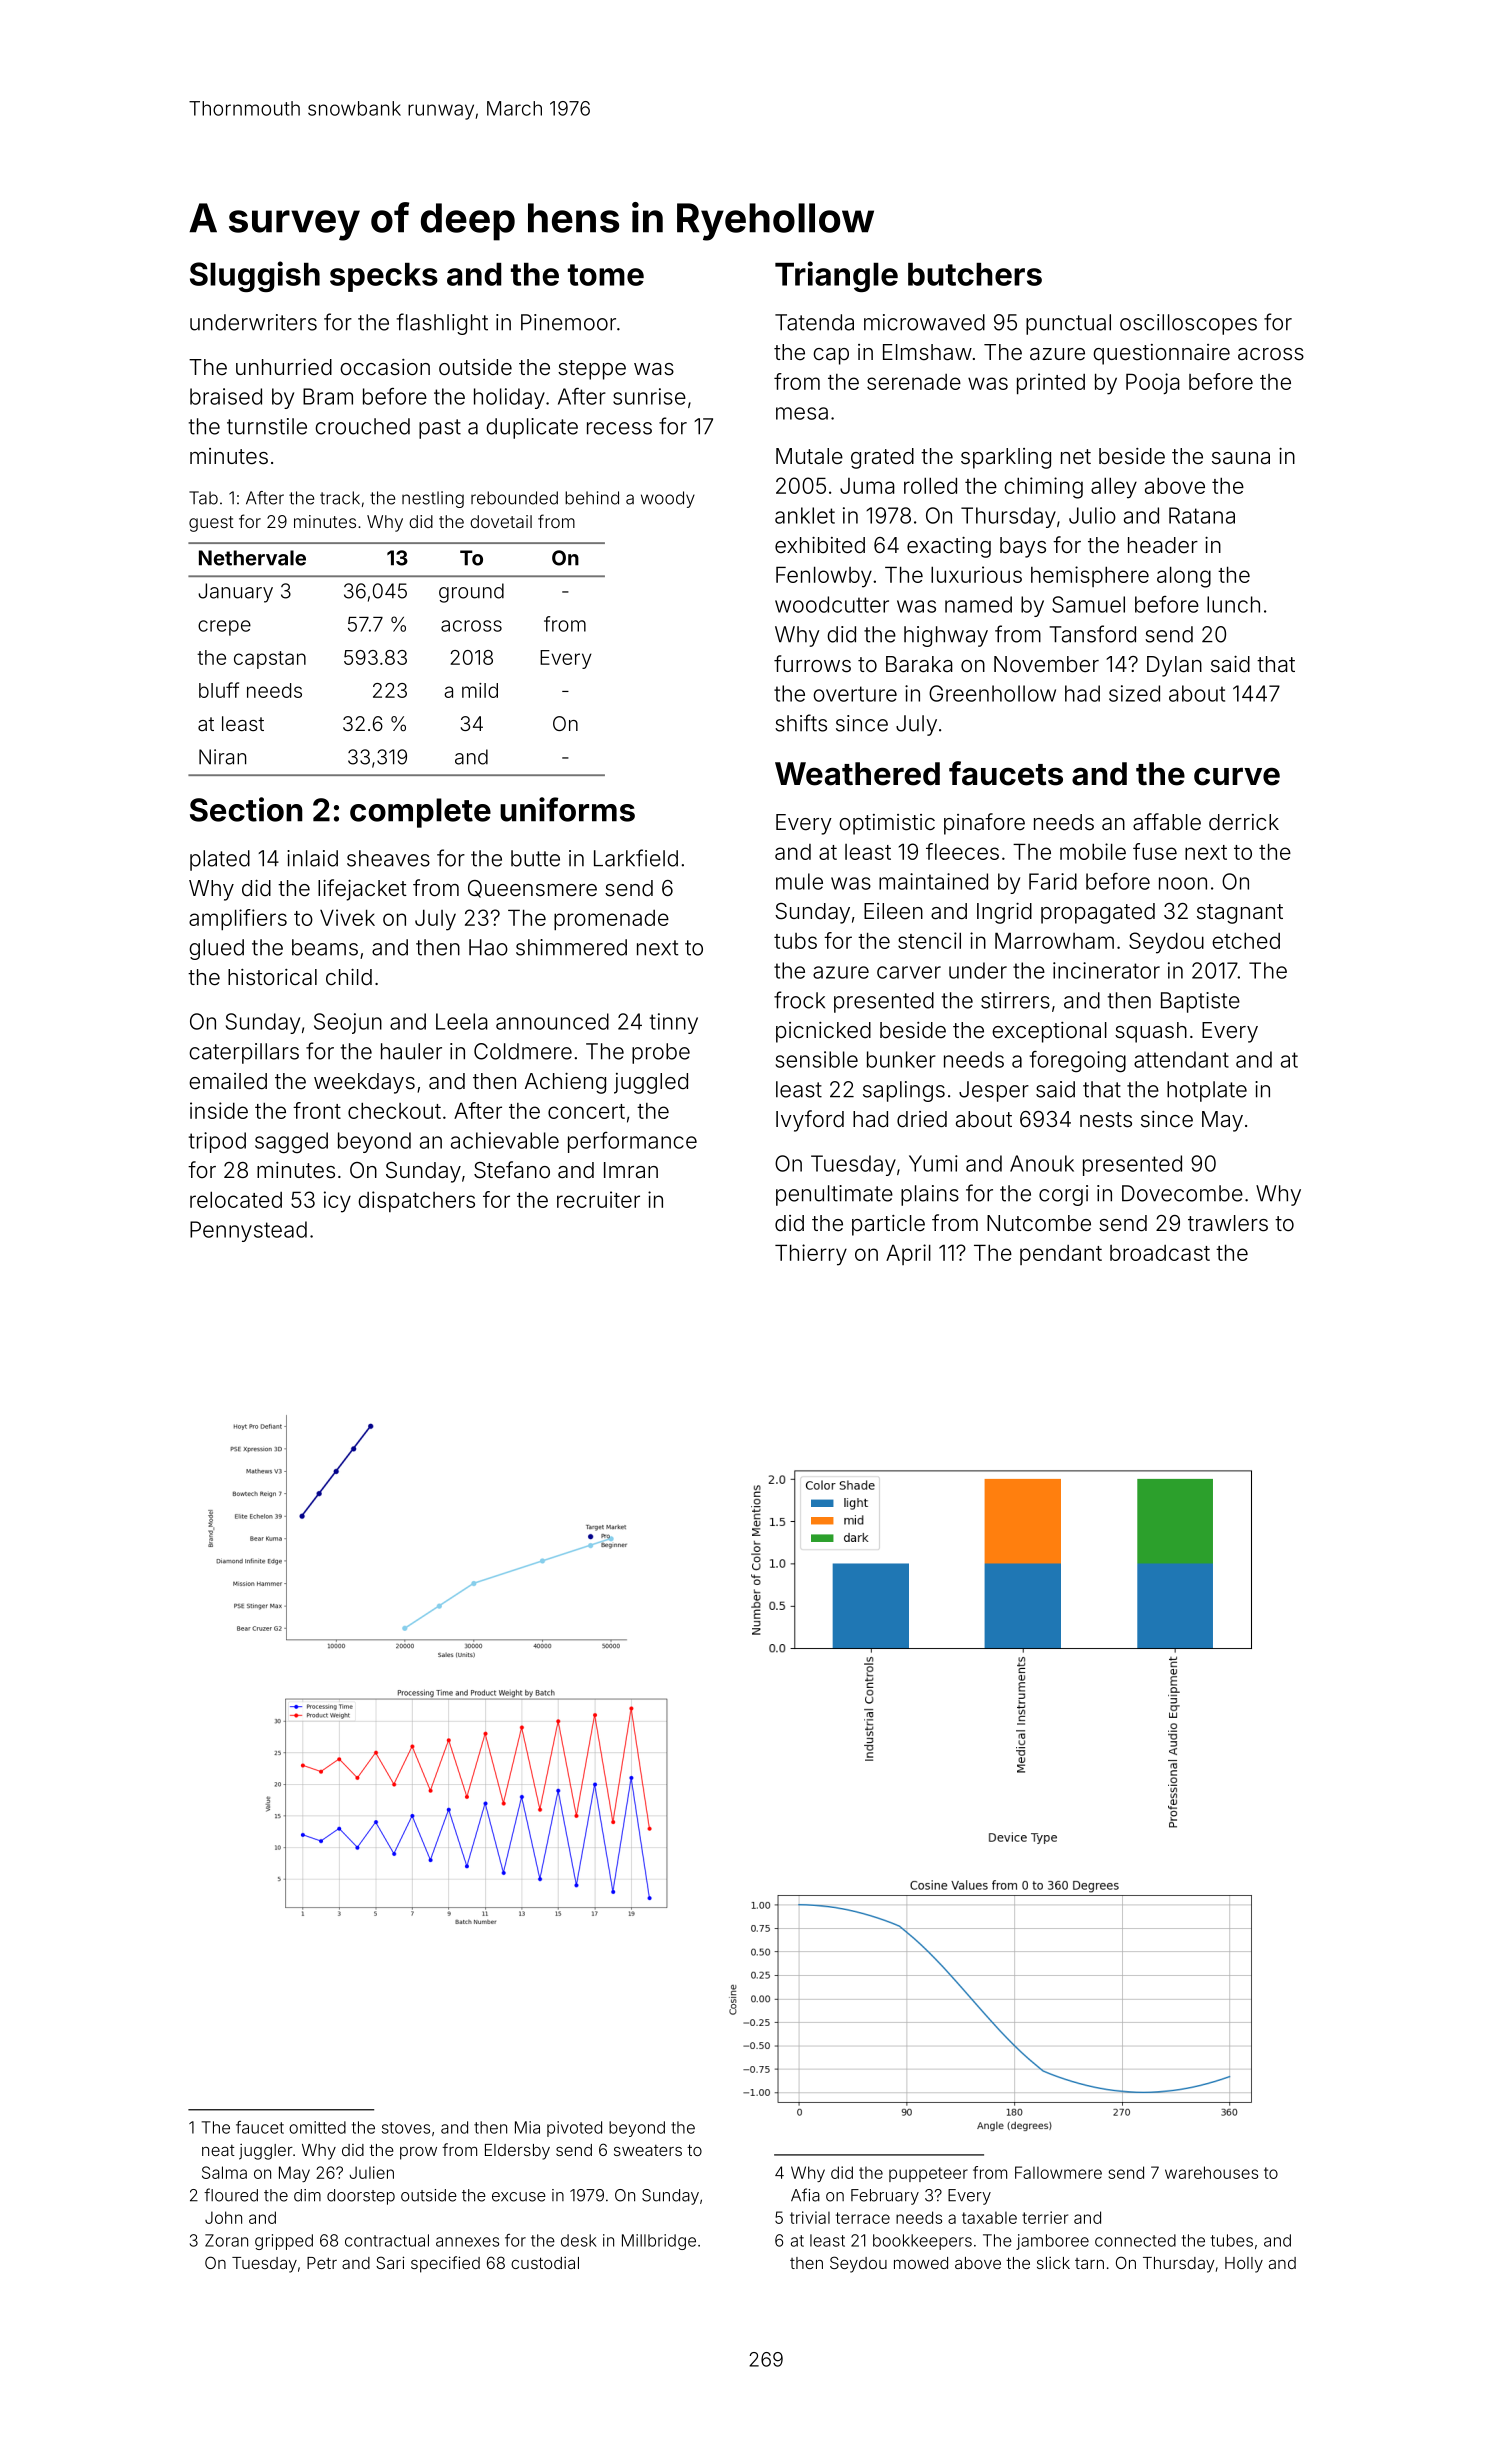 The width and height of the document is (1496, 2464). Describe the element at coordinates (384, 277) in the document. I see `specks` at that location.
